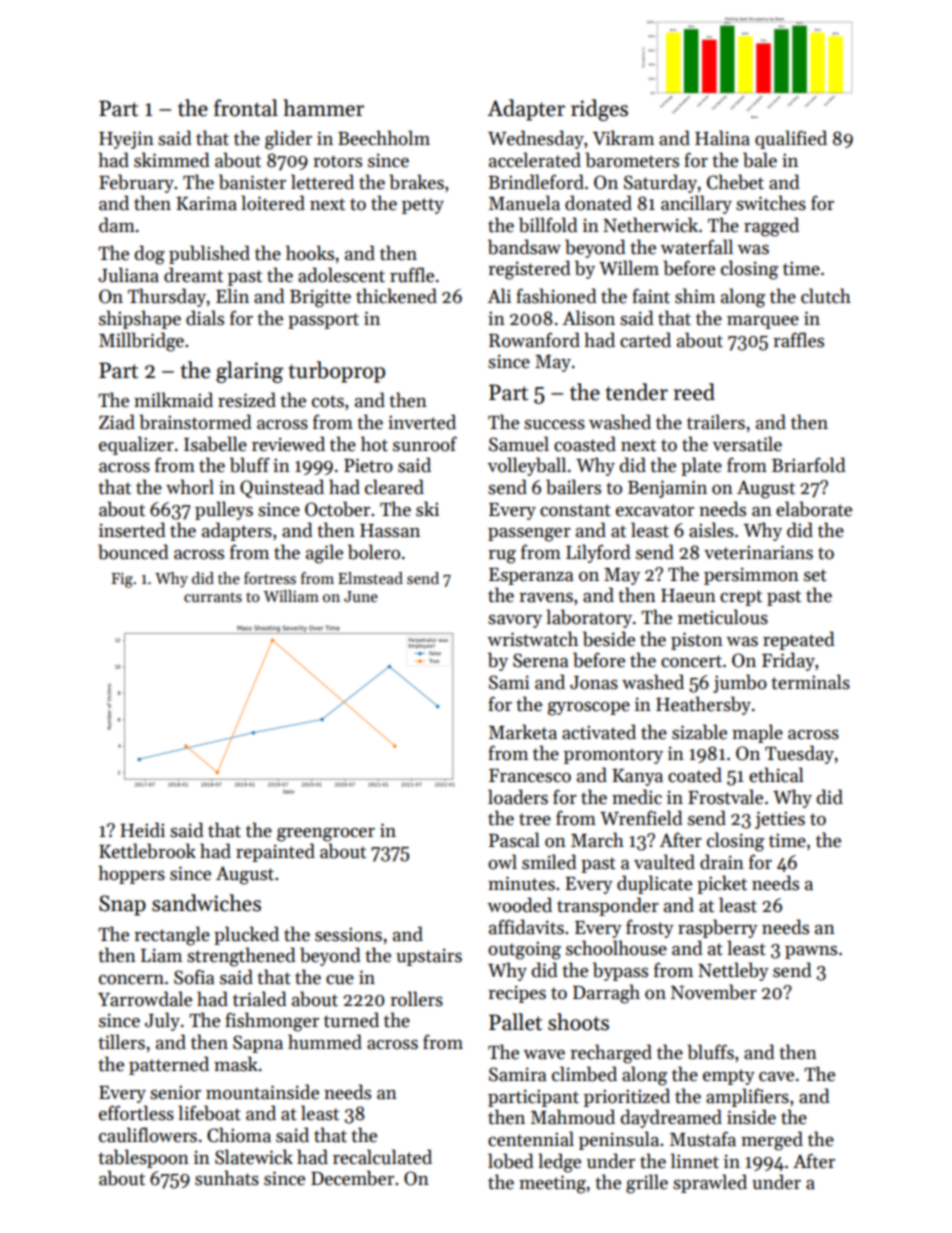  What do you see at coordinates (142, 830) in the image?
I see `Heidi` at bounding box center [142, 830].
